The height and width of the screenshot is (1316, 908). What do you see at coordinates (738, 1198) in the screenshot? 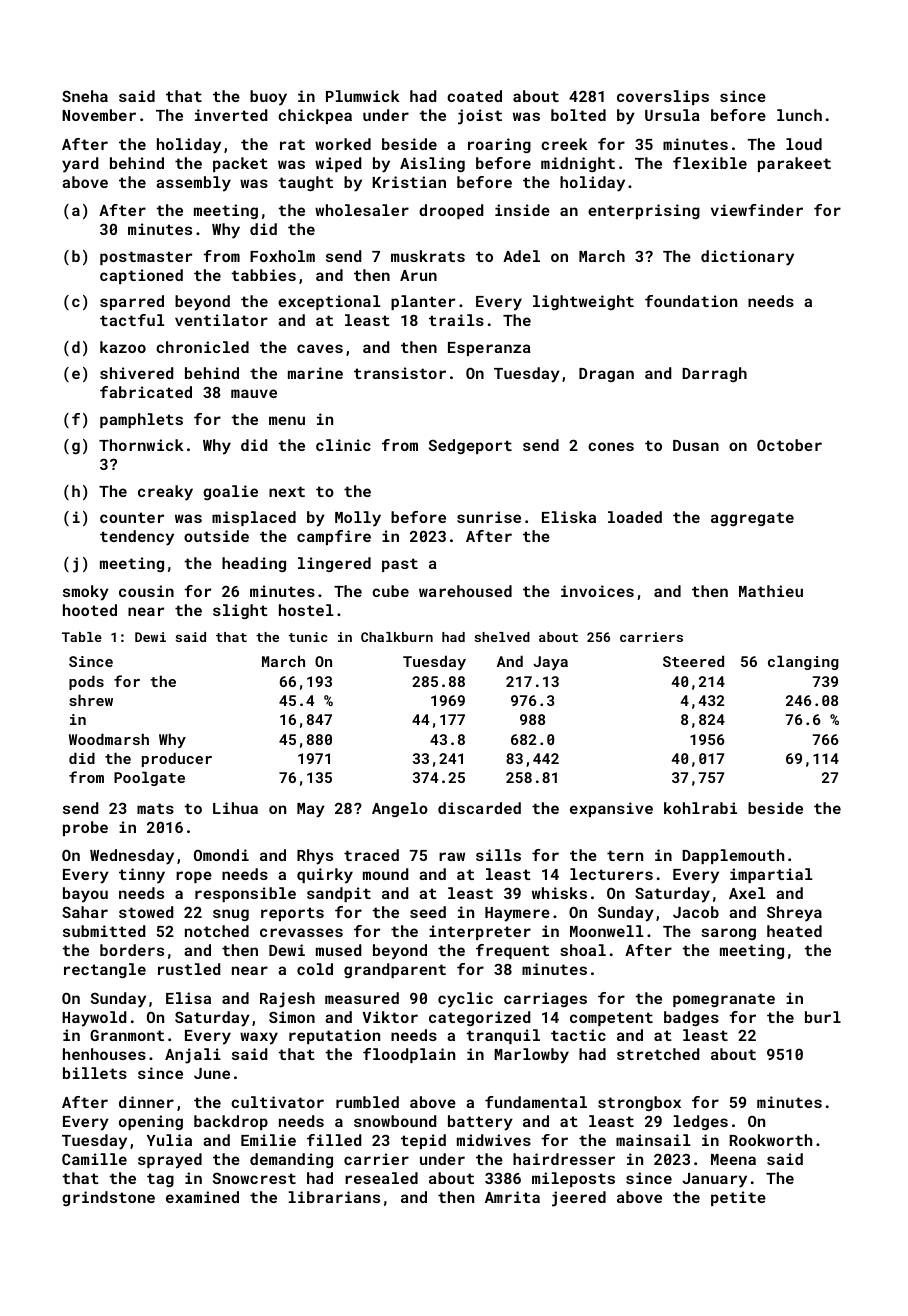
I see `petite` at bounding box center [738, 1198].
